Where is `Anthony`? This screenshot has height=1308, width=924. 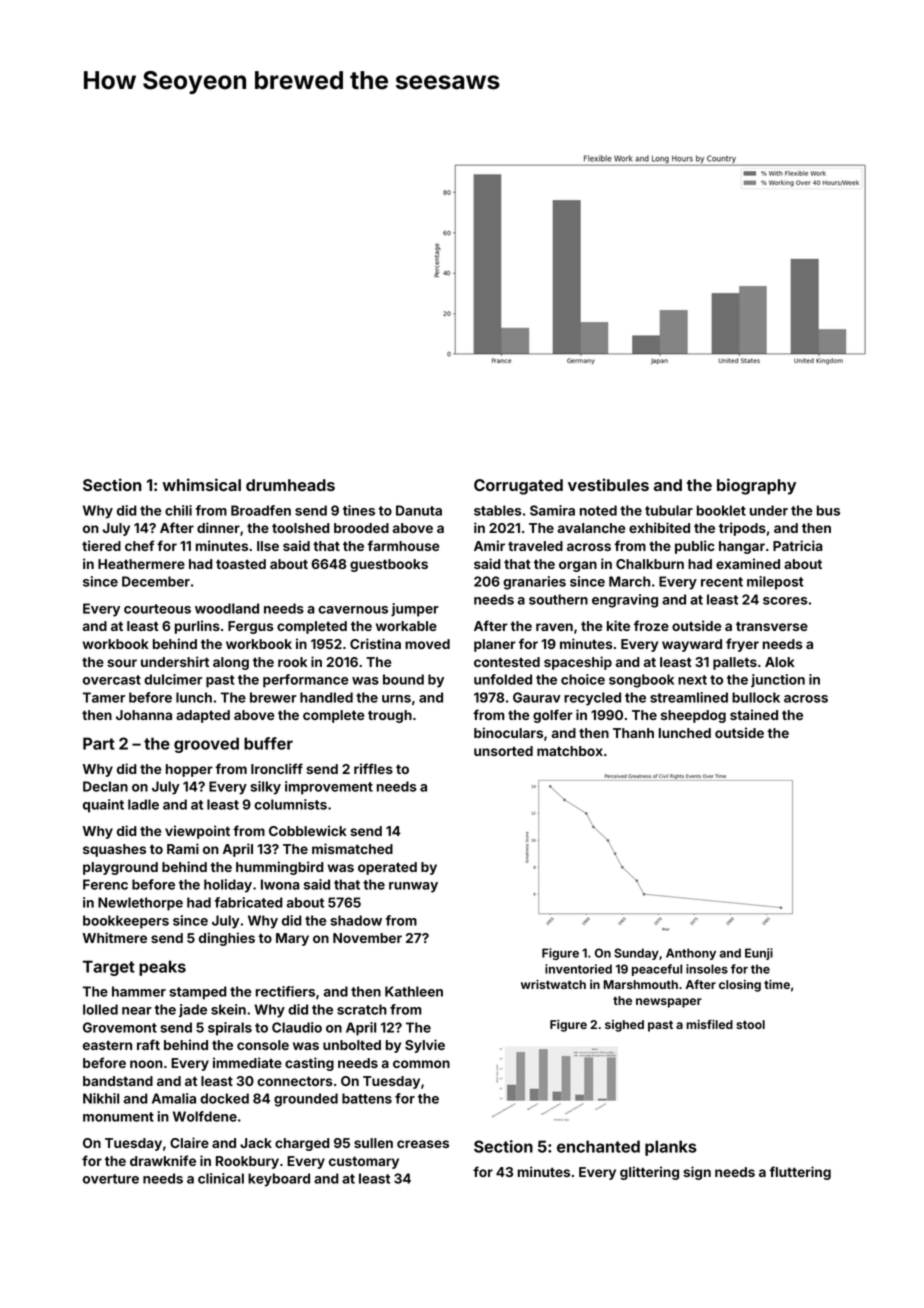
Anthony is located at coordinates (691, 954).
